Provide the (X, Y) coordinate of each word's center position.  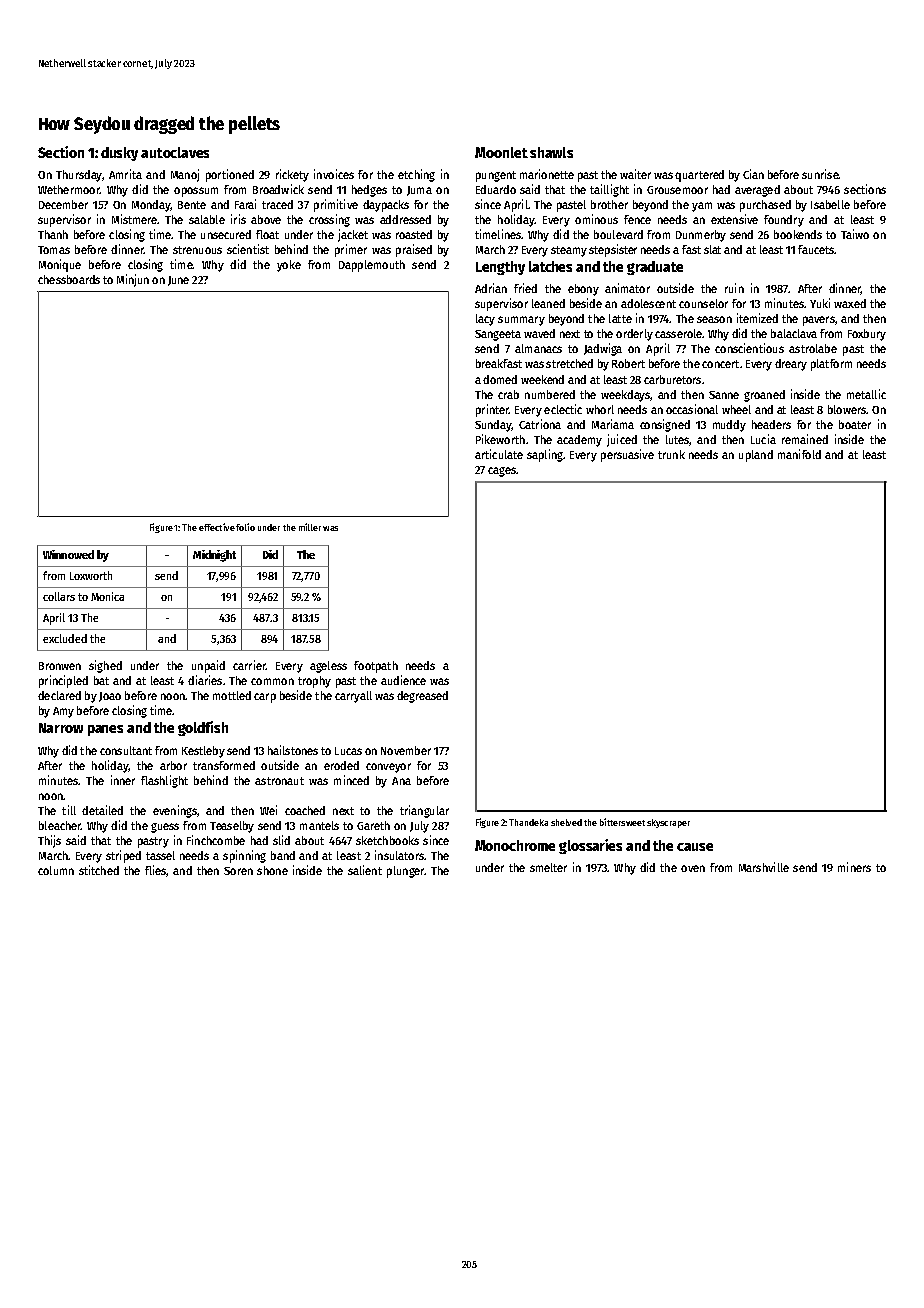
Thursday (79, 176)
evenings (175, 811)
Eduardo (496, 189)
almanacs (538, 348)
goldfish (203, 728)
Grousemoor (677, 190)
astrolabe (813, 348)
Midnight (214, 556)
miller (310, 527)
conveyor (388, 768)
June (178, 281)
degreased (422, 697)
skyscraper (668, 823)
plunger (405, 872)
